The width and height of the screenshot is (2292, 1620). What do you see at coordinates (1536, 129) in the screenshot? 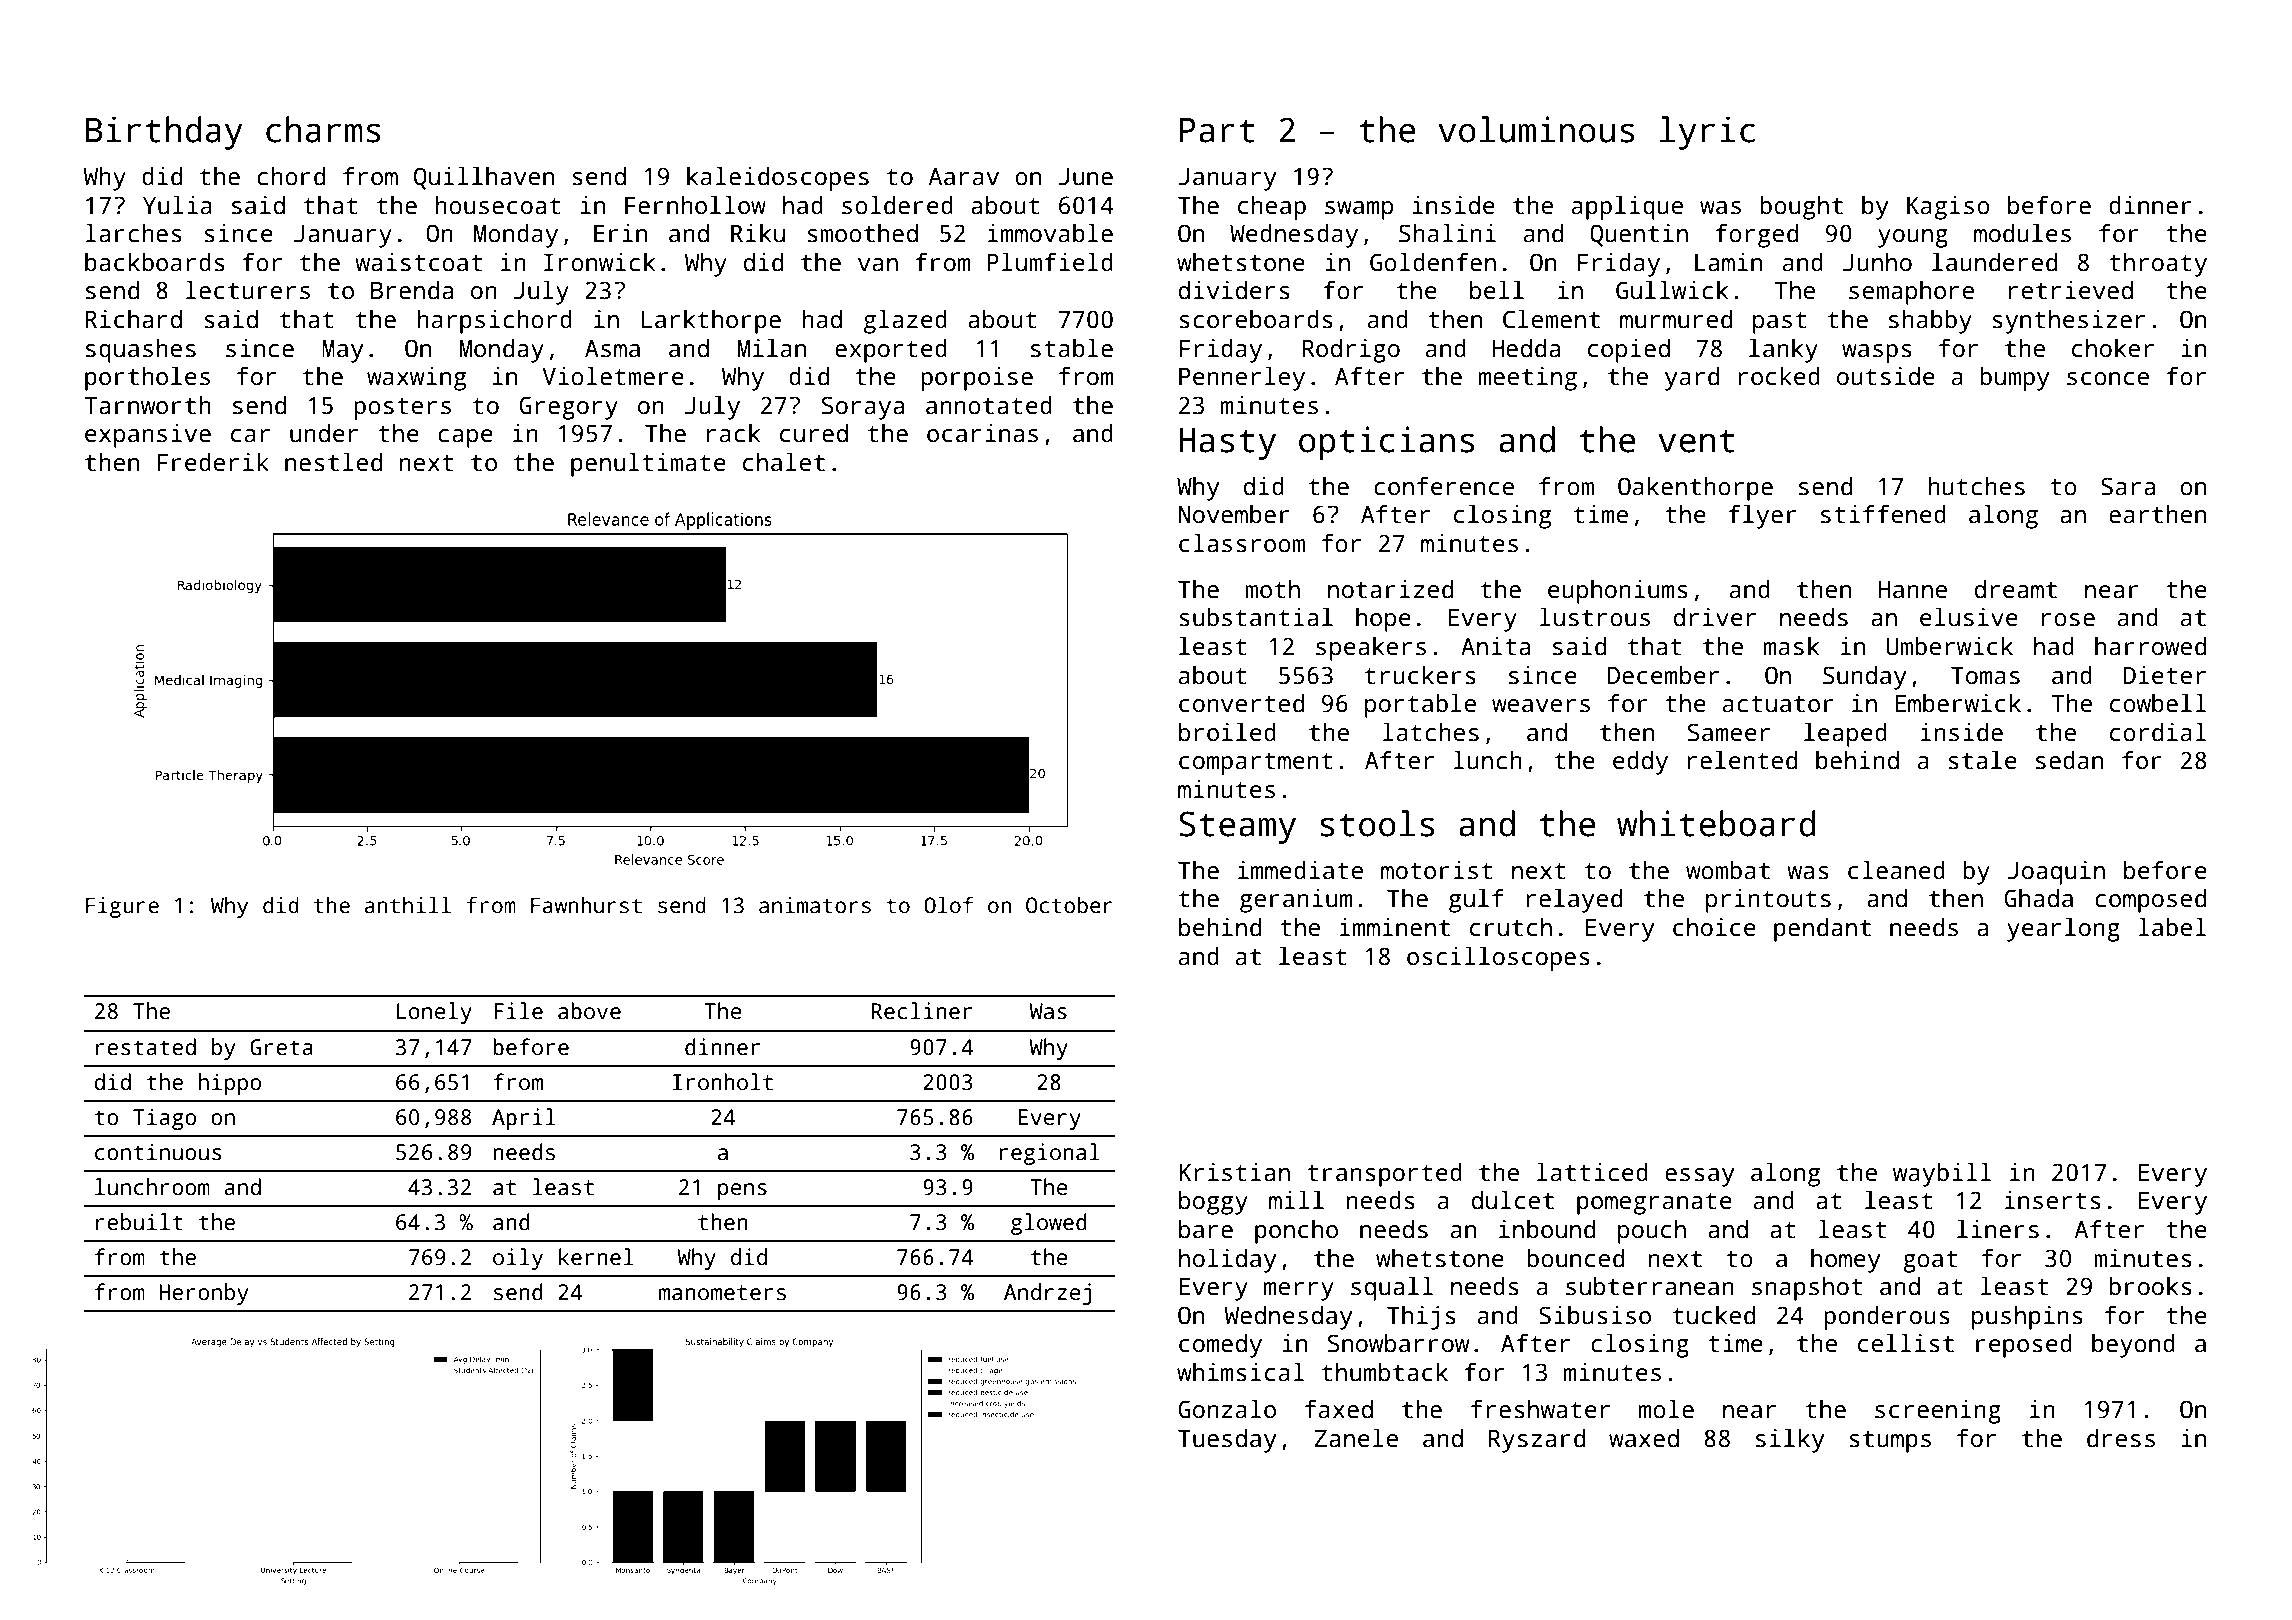
I see `voluminous` at bounding box center [1536, 129].
